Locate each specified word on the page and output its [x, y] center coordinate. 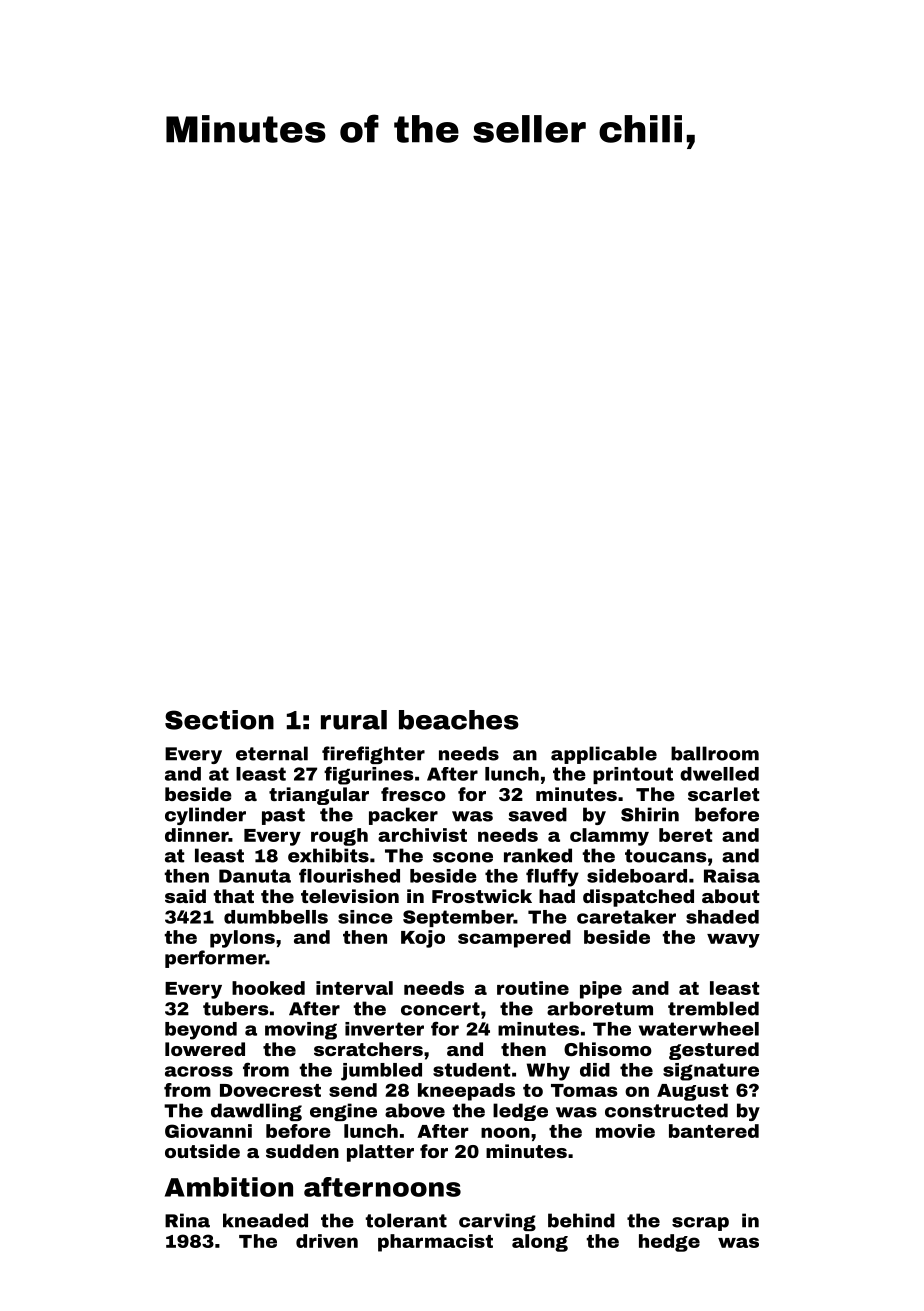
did [595, 1070]
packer [403, 816]
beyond [201, 1031]
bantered [714, 1131]
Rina [187, 1220]
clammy [609, 837]
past [283, 816]
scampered [514, 939]
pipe [601, 990]
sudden [302, 1151]
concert [440, 1009]
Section [219, 720]
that [233, 896]
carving [497, 1222]
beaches [459, 720]
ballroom [715, 753]
